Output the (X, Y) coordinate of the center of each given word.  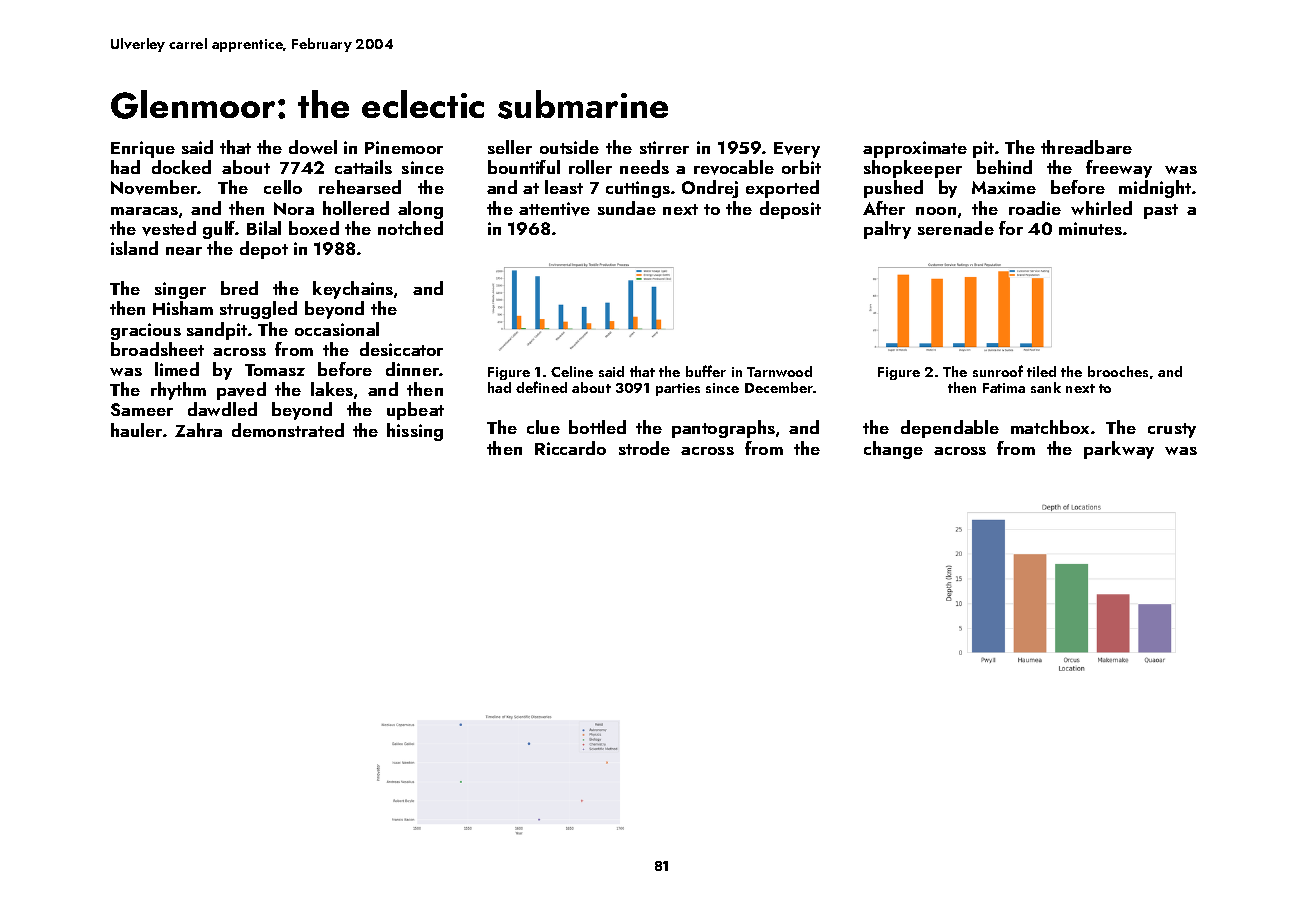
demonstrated (288, 430)
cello (283, 187)
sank (1046, 387)
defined (541, 387)
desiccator (401, 349)
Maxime (1004, 187)
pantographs (723, 429)
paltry (887, 230)
